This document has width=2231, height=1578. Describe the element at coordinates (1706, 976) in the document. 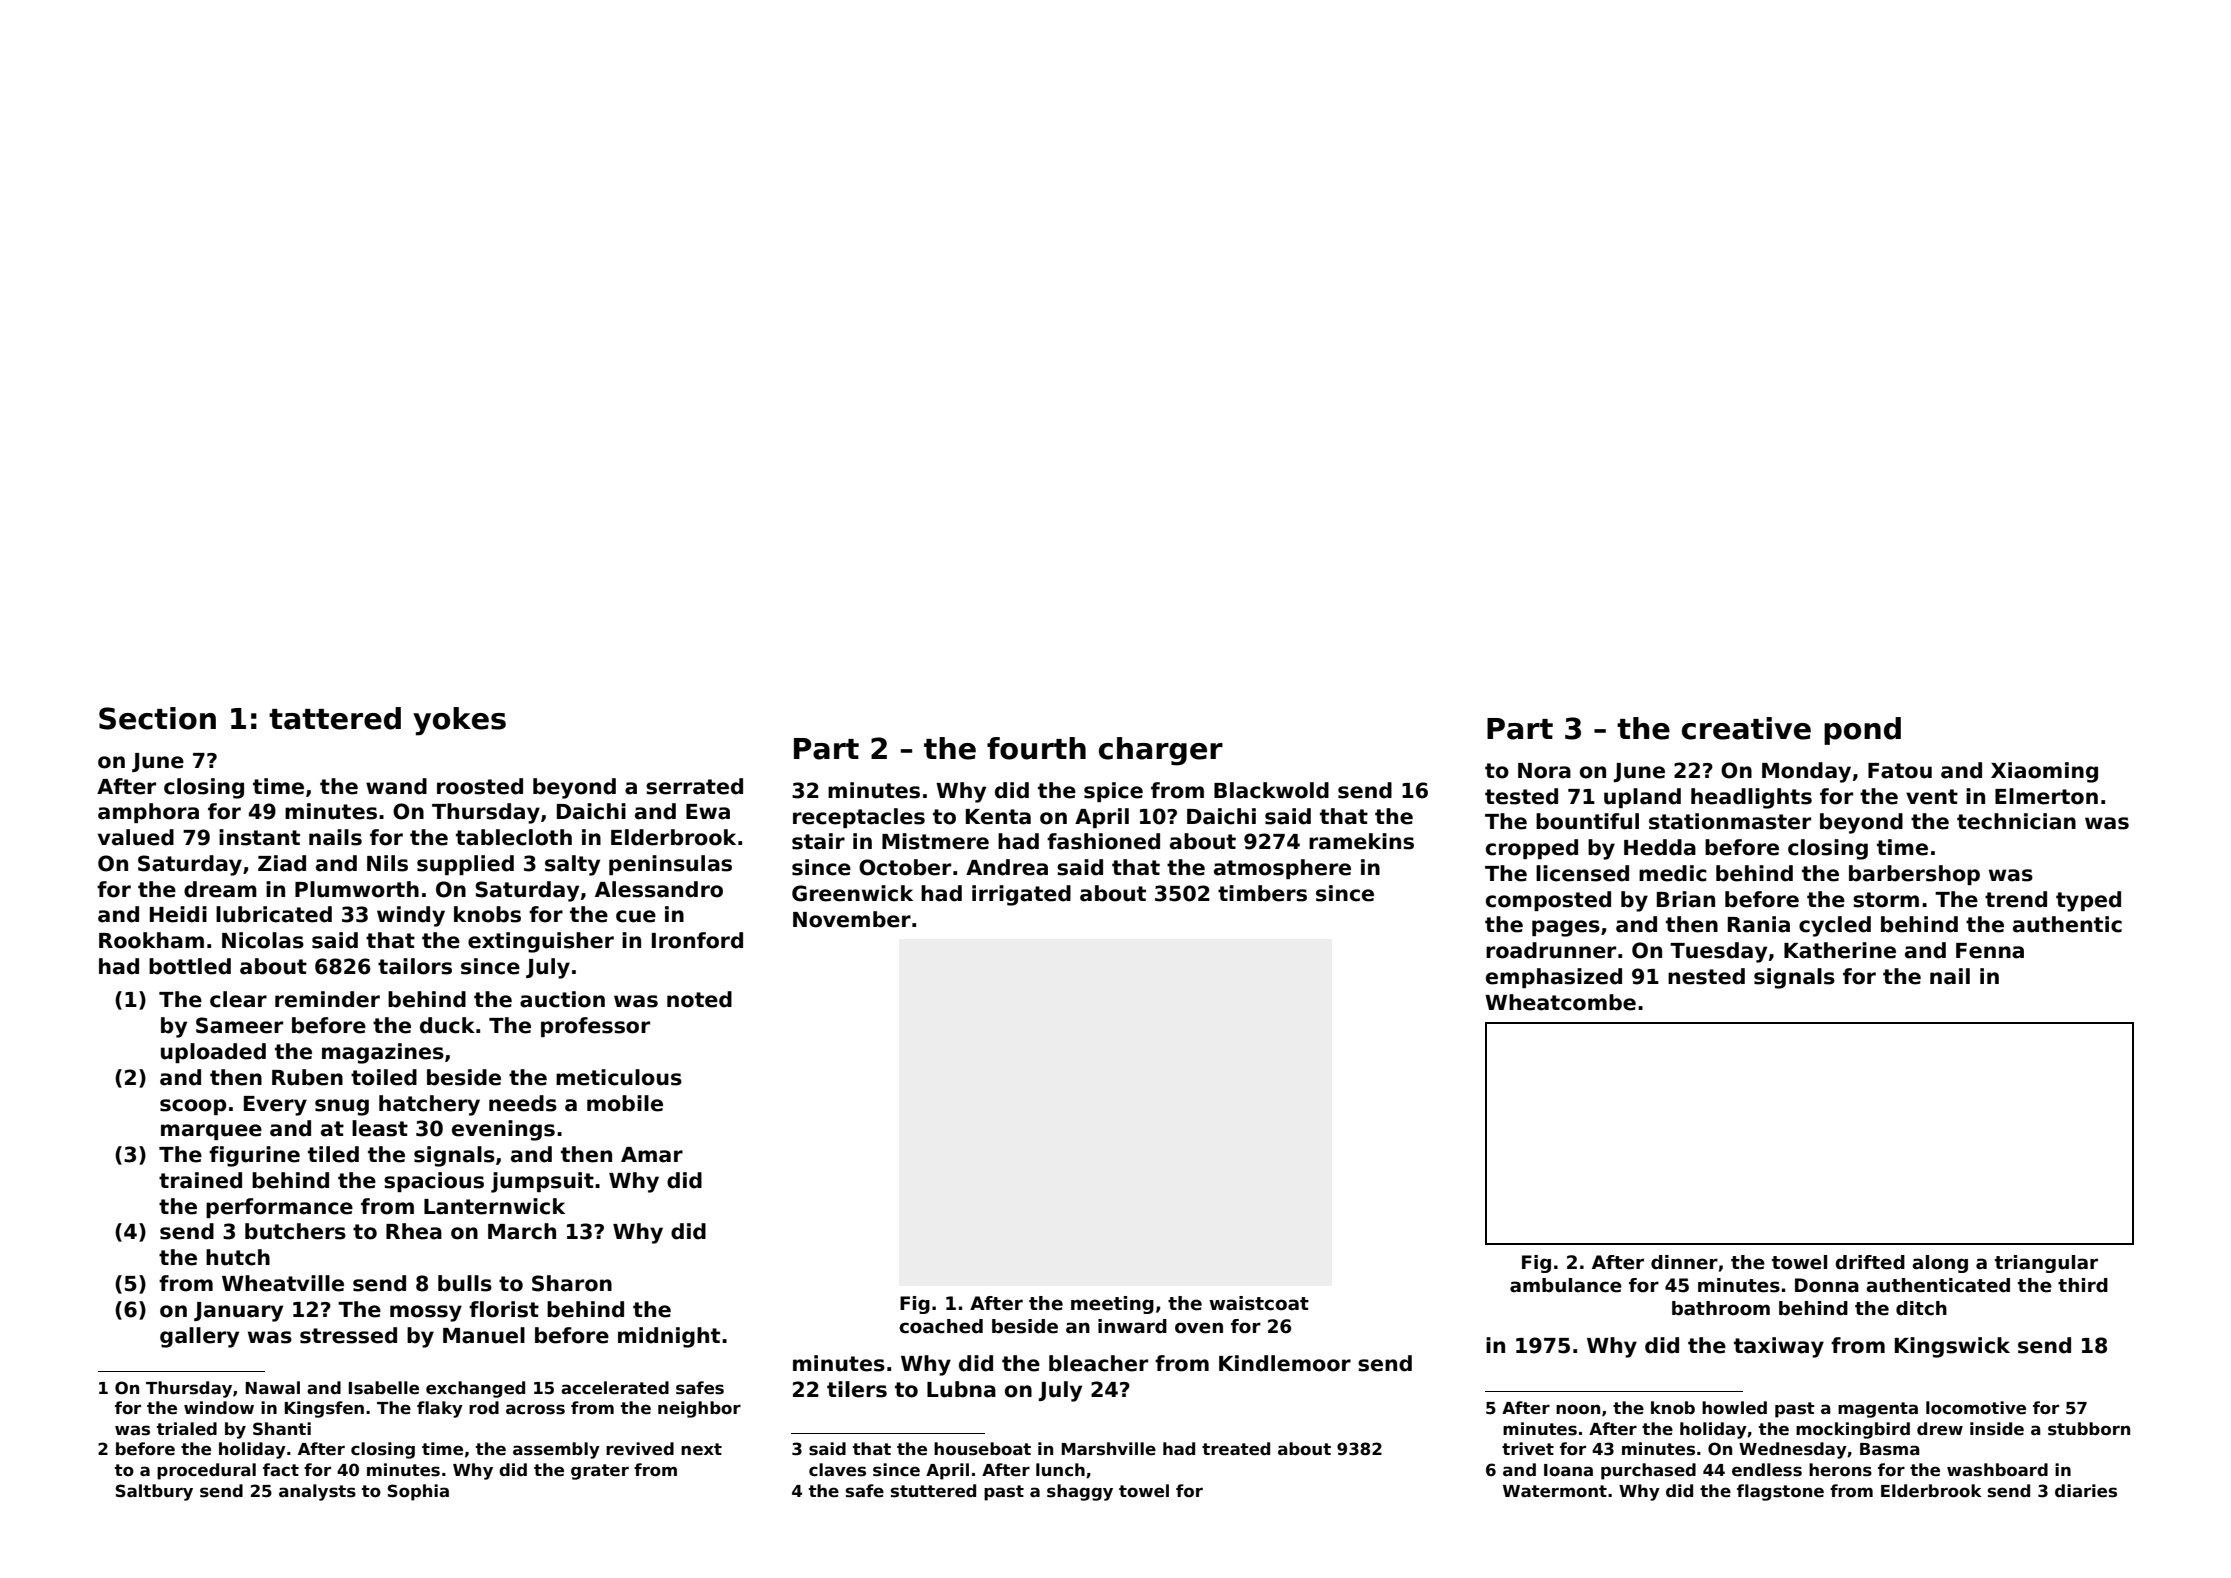

I see `nested` at that location.
